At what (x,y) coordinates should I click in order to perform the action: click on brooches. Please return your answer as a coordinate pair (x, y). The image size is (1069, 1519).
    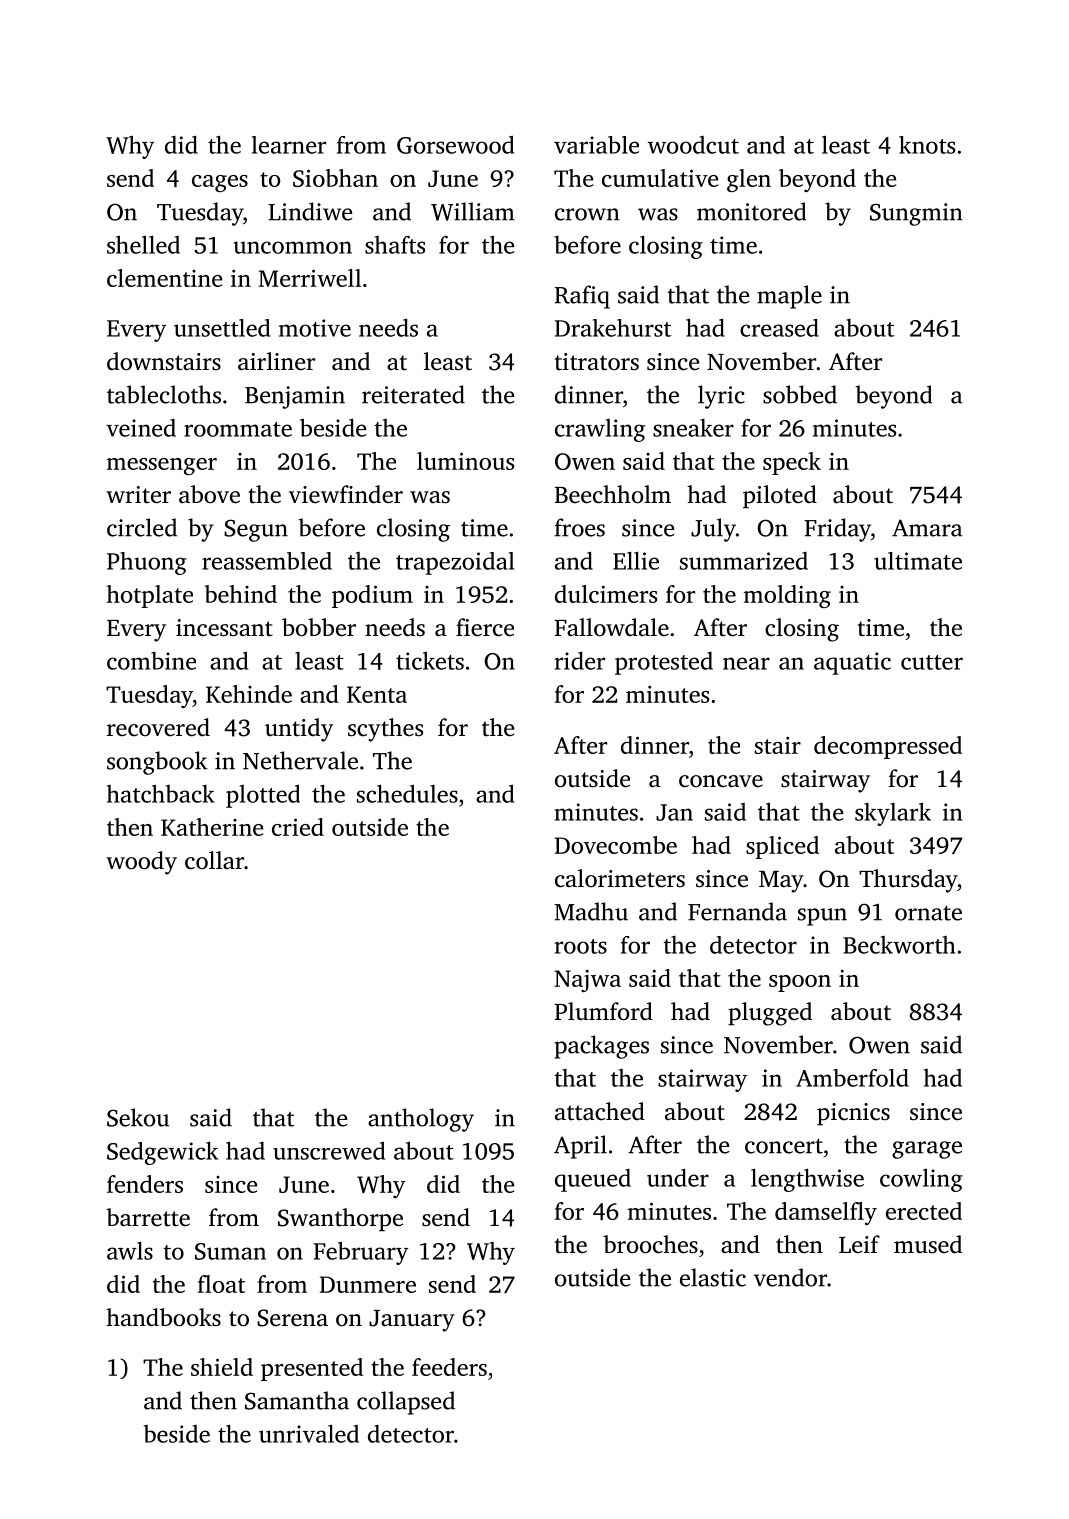
    Looking at the image, I should click on (650, 1244).
